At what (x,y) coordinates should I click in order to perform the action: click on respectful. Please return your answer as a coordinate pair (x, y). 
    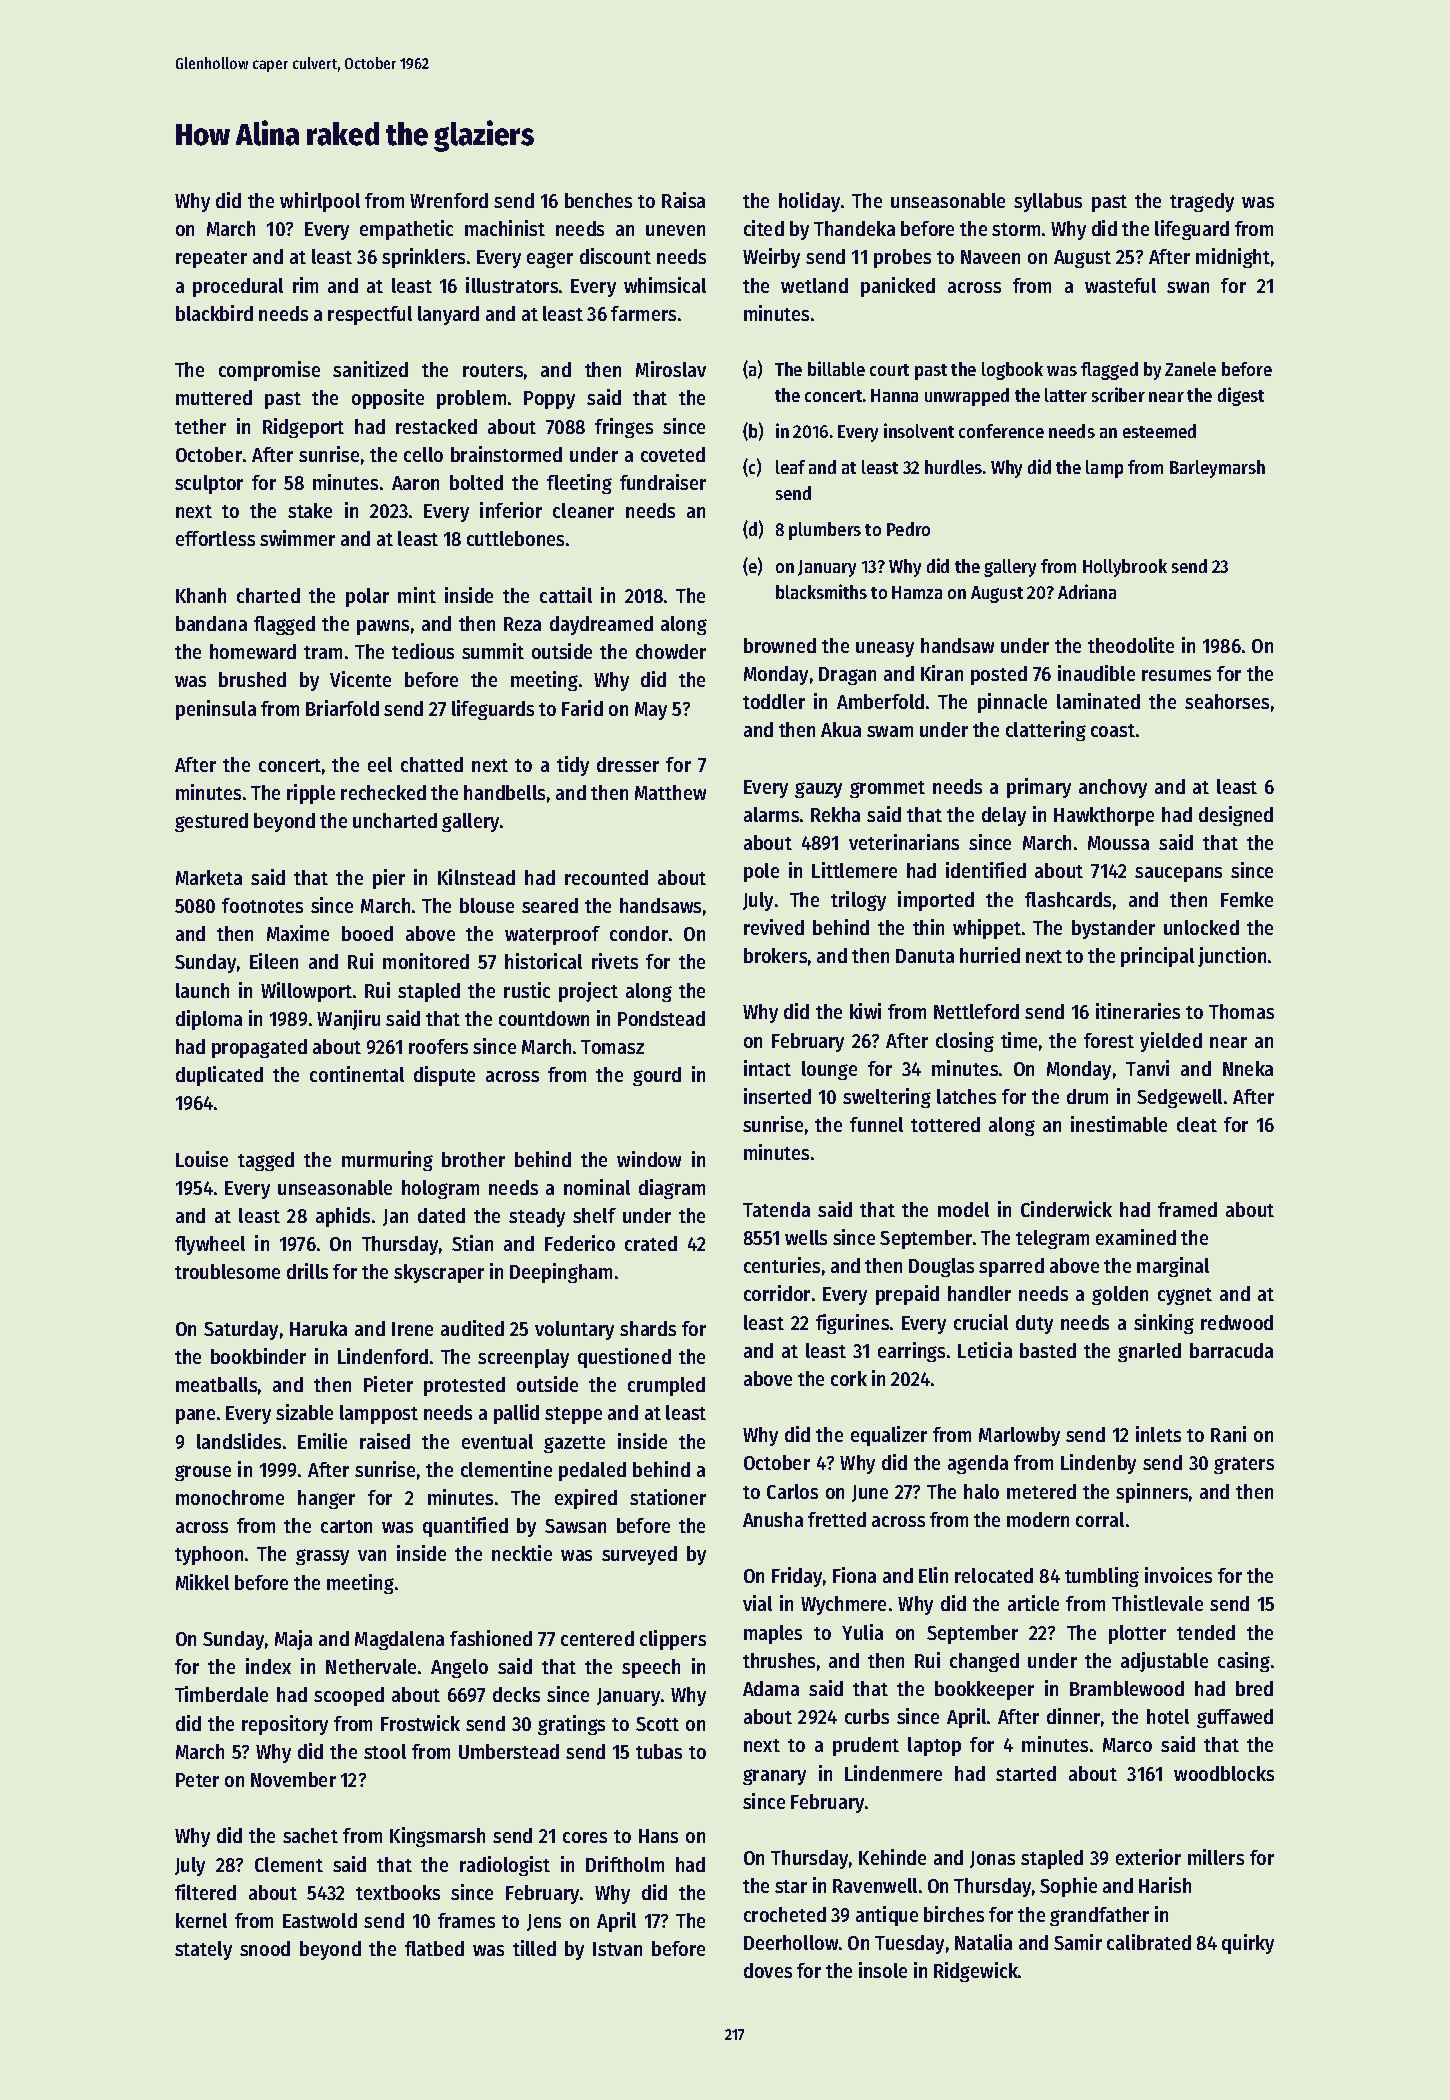
    Looking at the image, I should click on (370, 315).
